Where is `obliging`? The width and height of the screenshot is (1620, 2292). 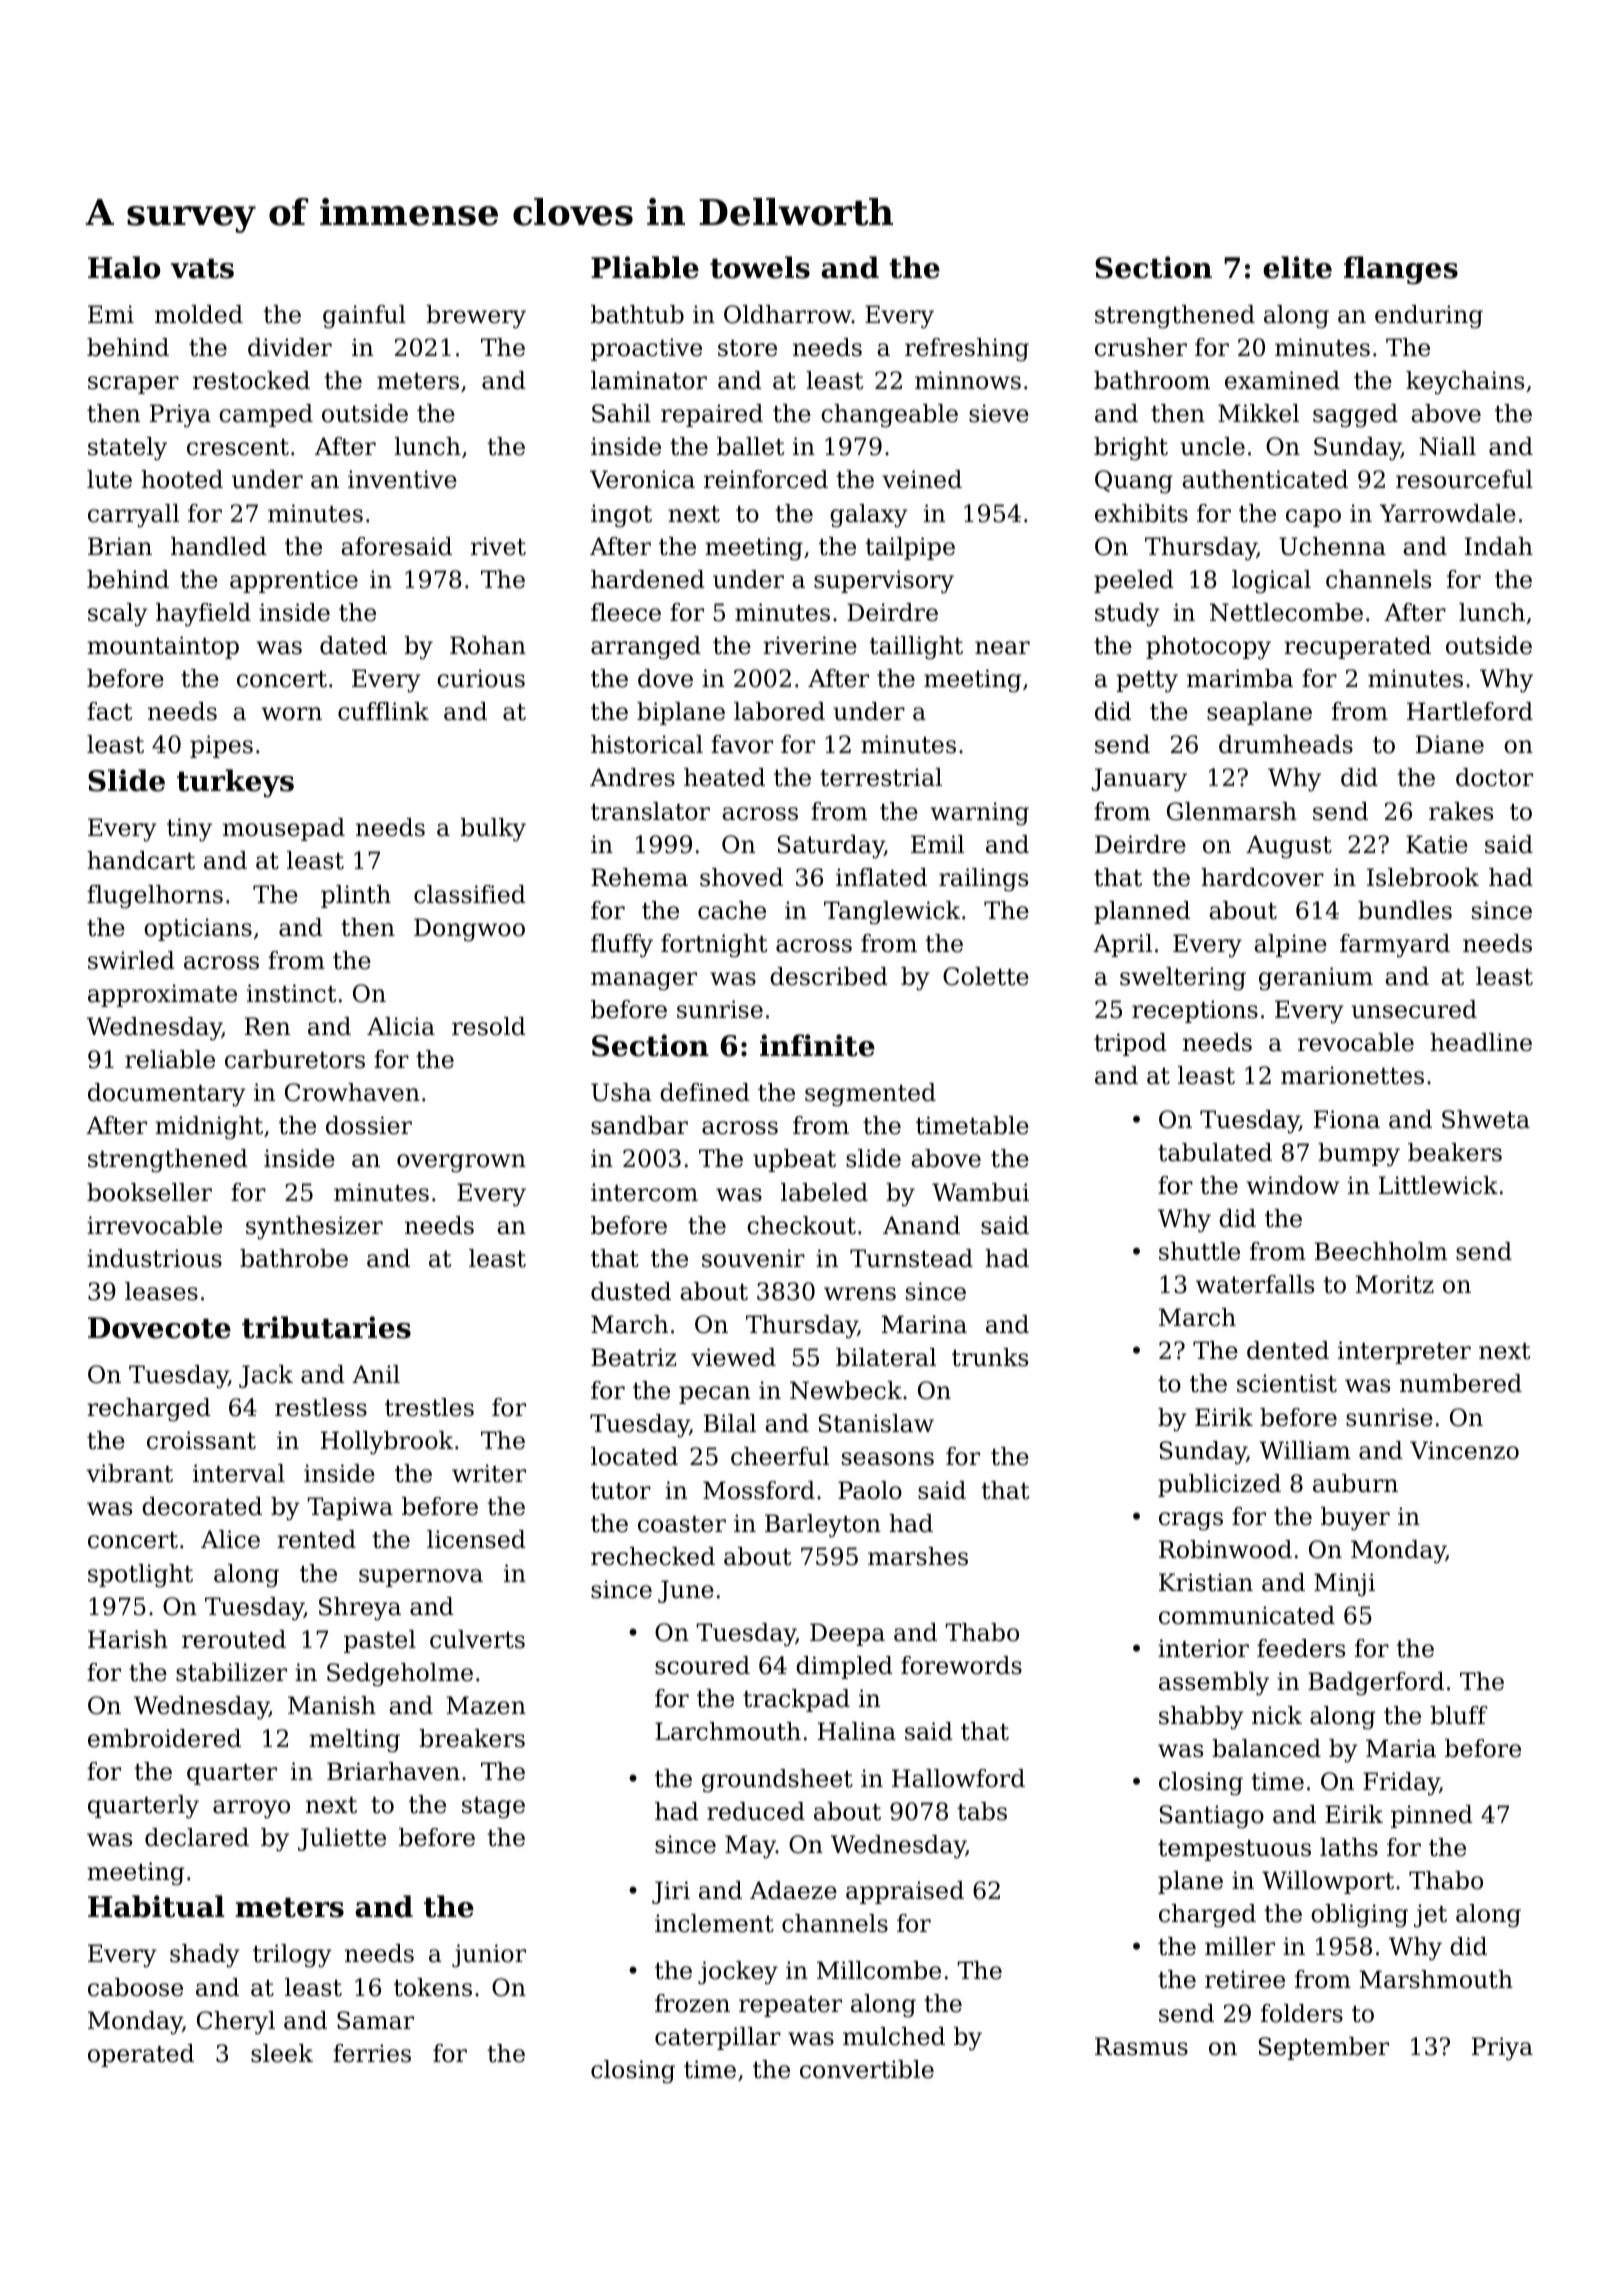
obliging is located at coordinates (1359, 1916).
